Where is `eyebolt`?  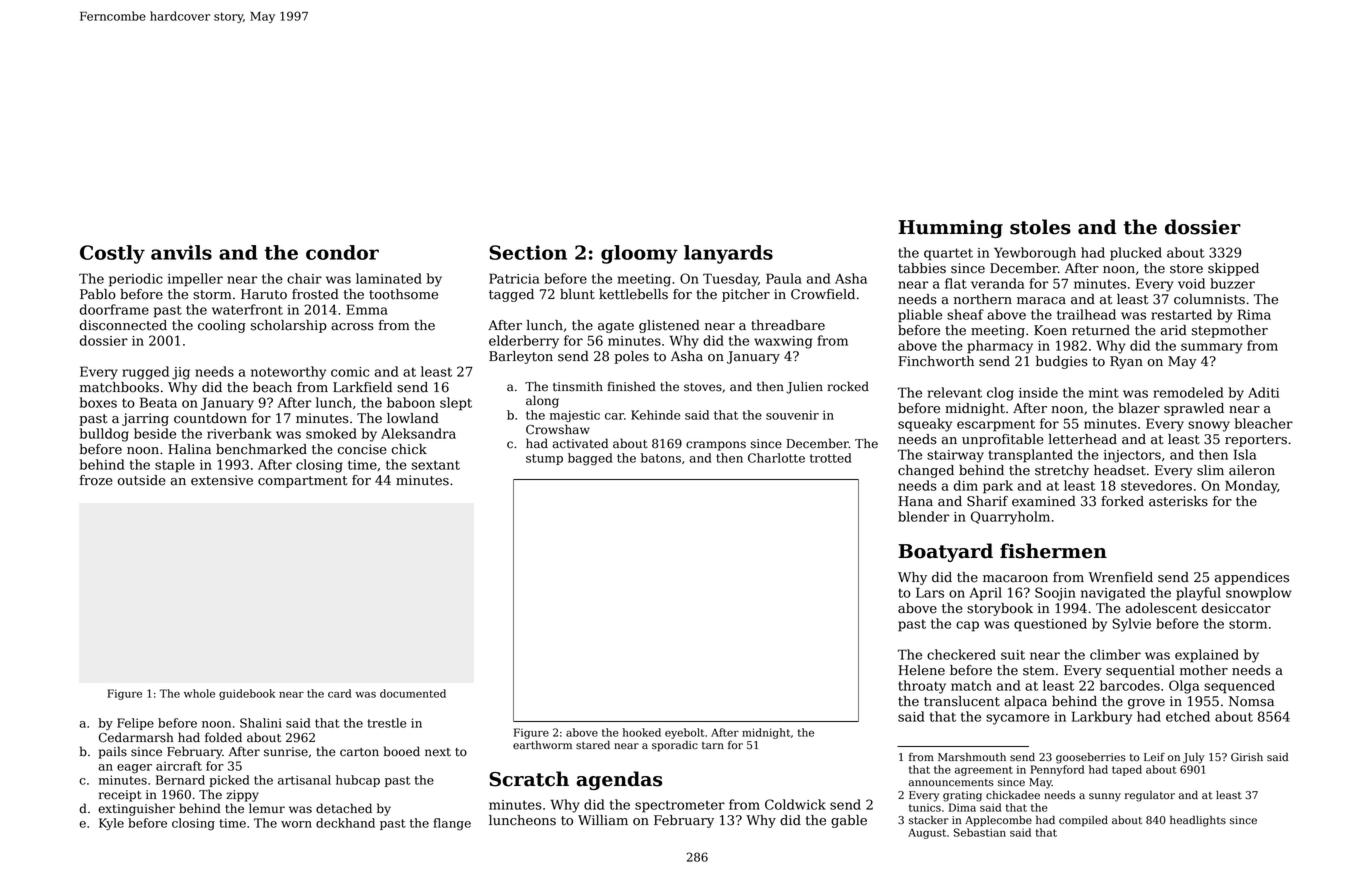
eyebolt is located at coordinates (685, 733).
